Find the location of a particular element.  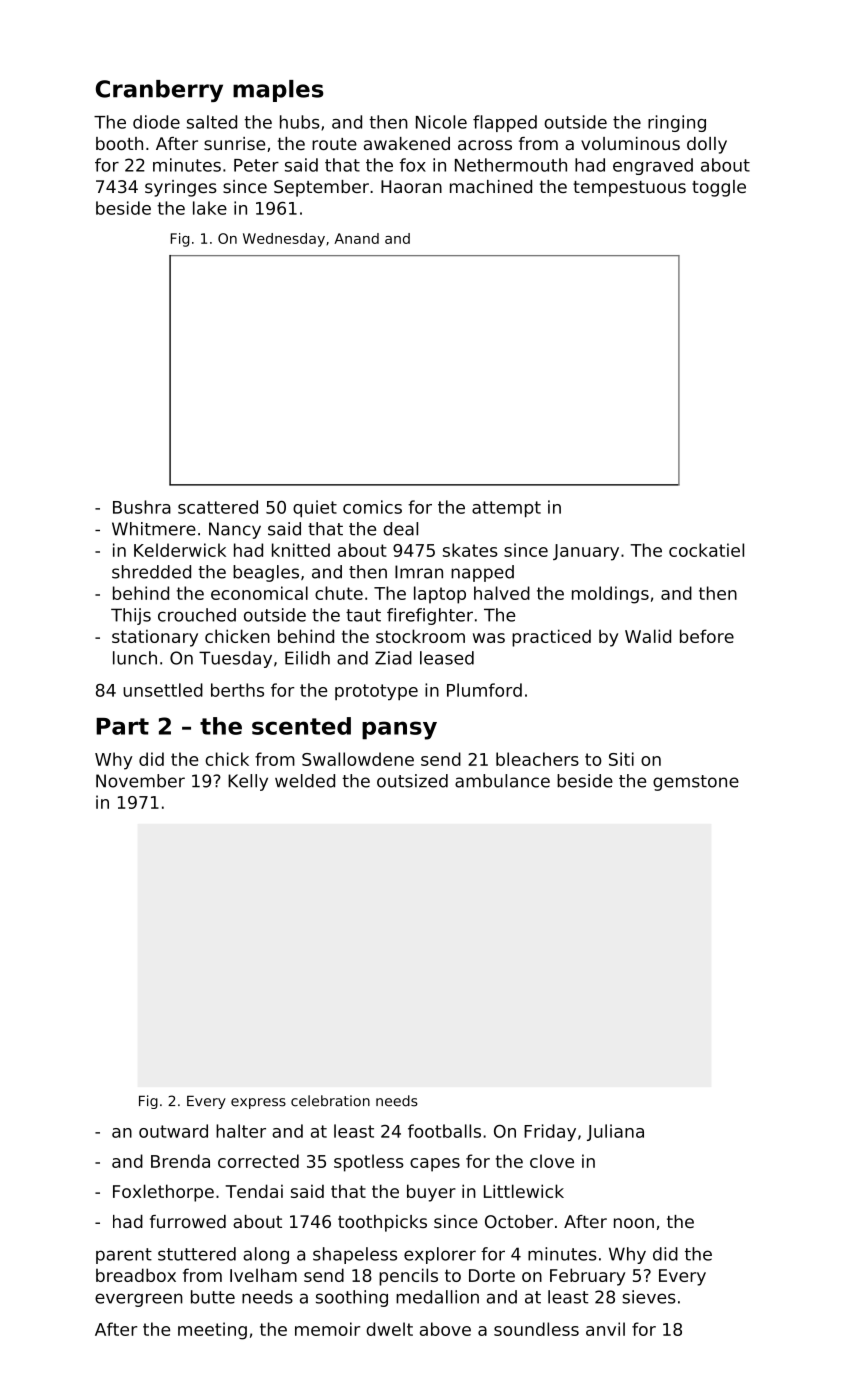

ringing is located at coordinates (677, 123).
